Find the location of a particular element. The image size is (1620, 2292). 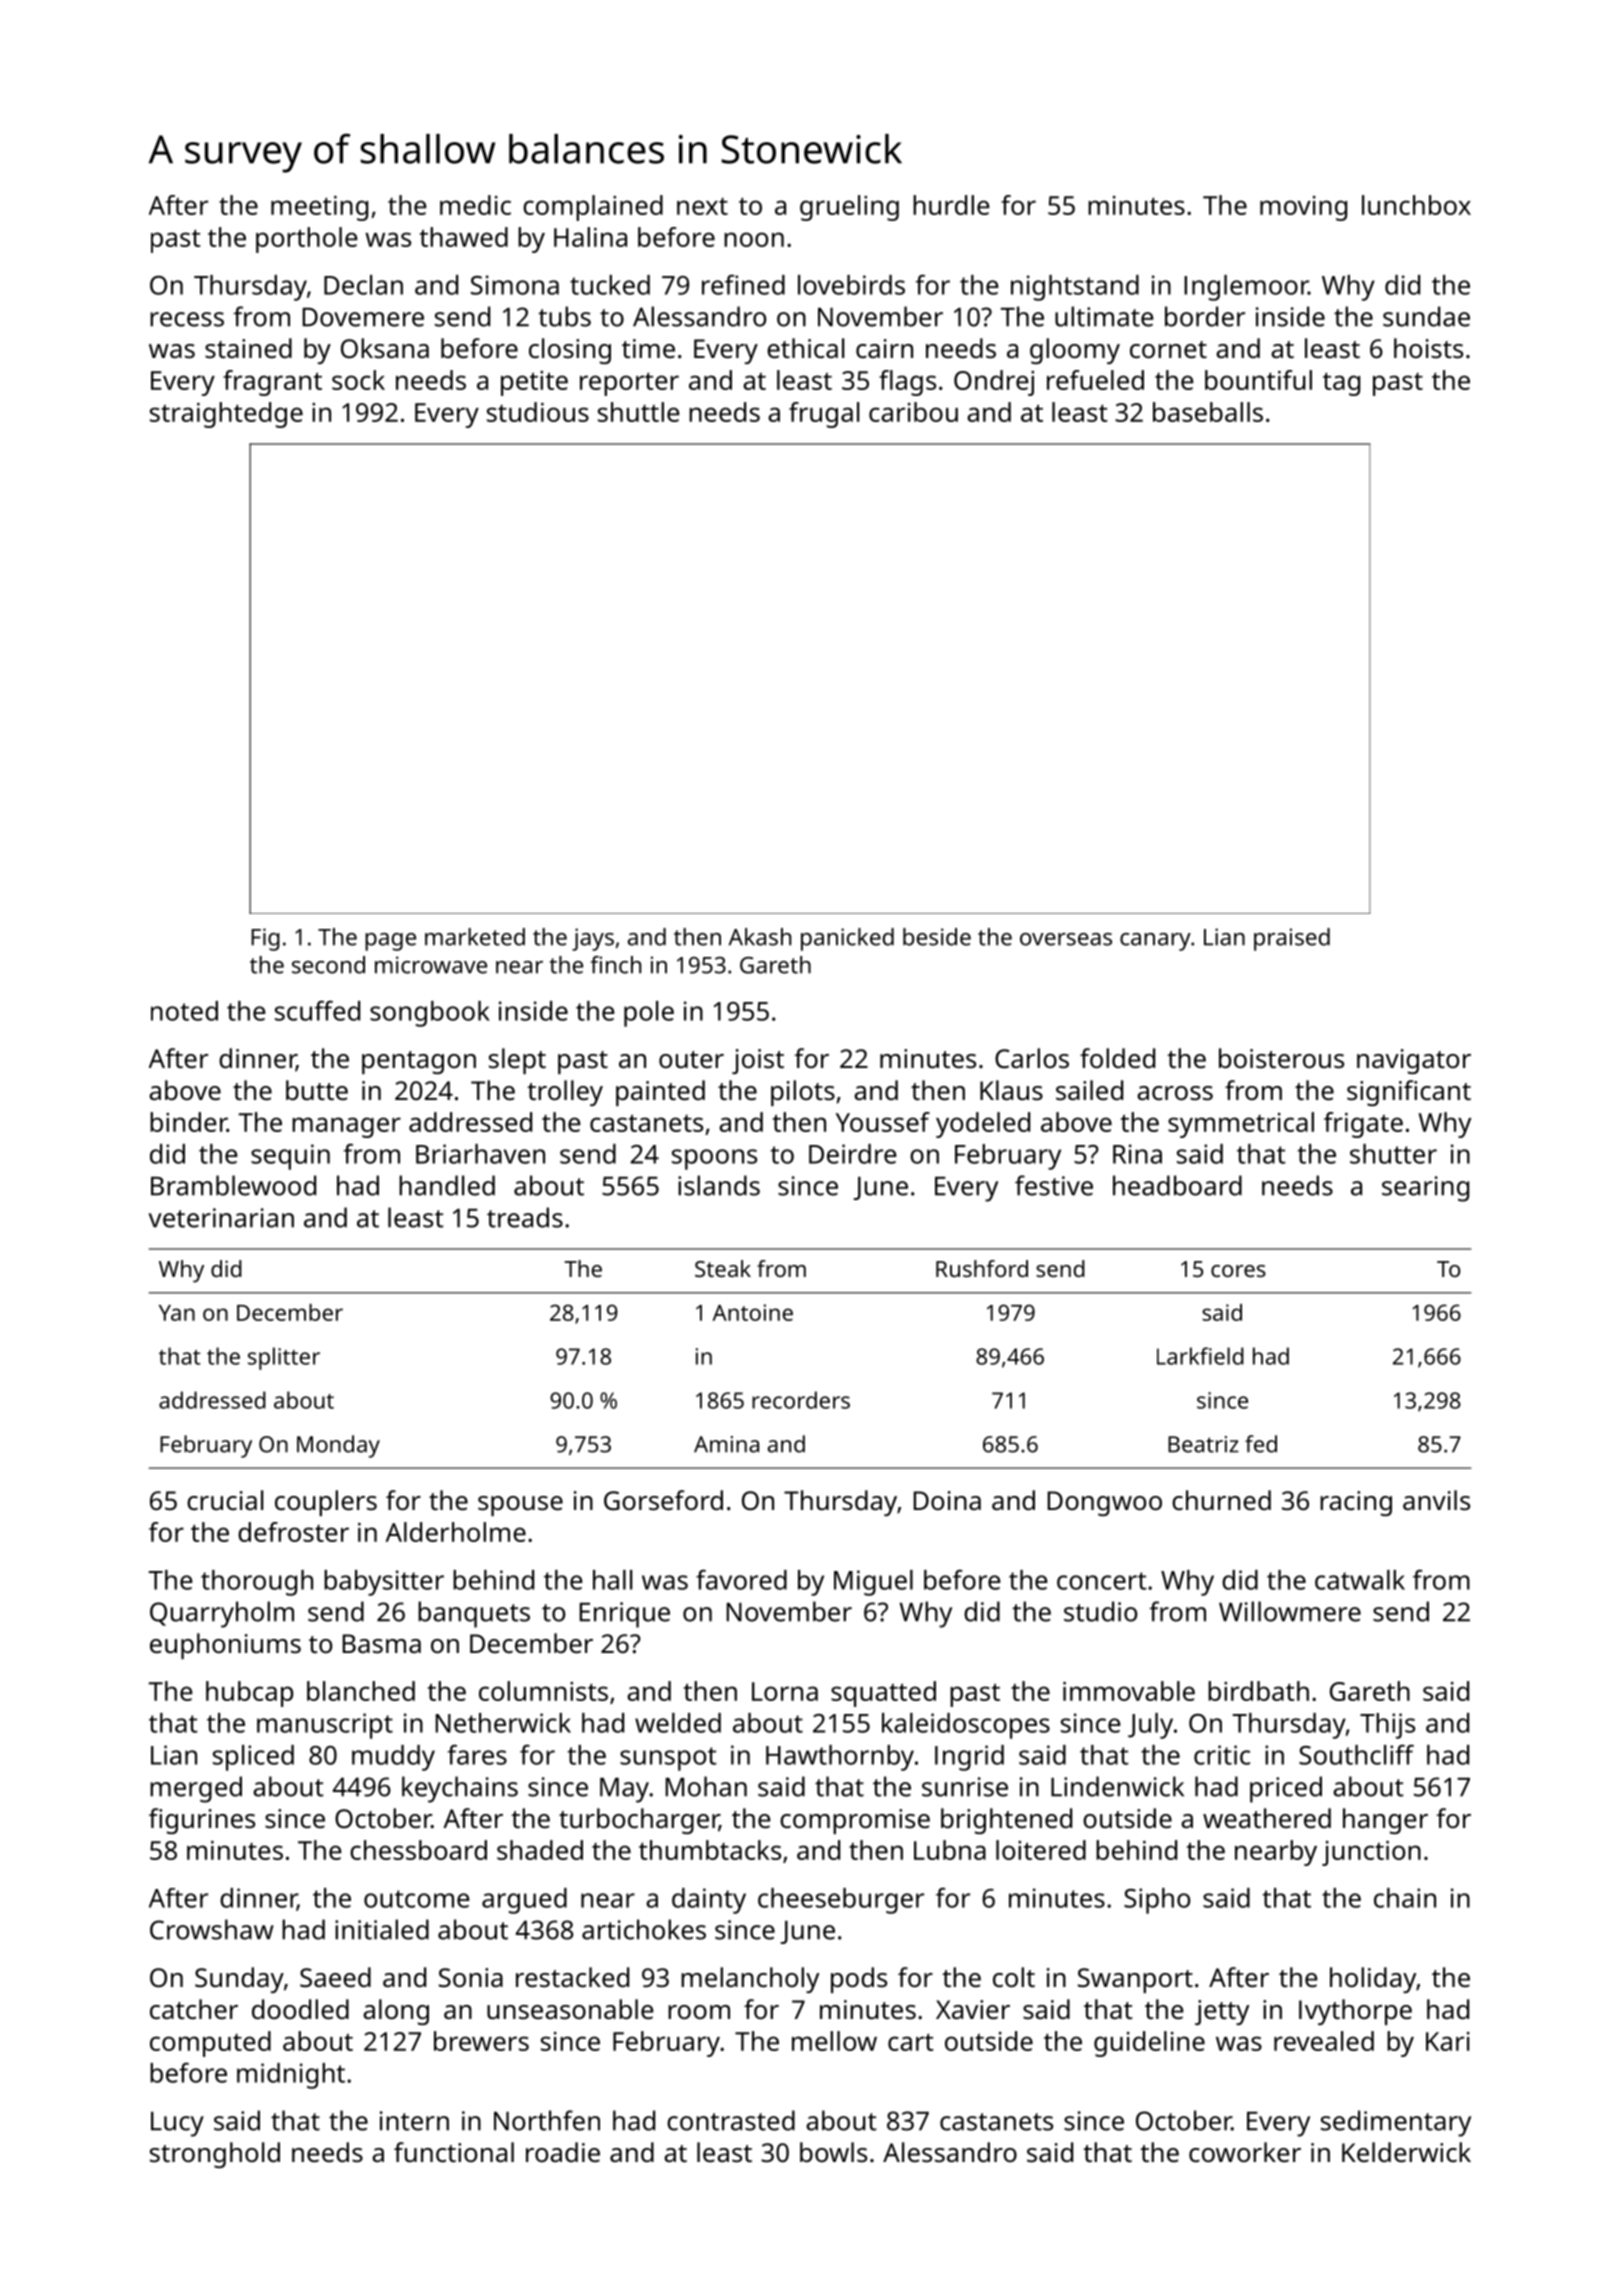

stronghold is located at coordinates (215, 2155).
